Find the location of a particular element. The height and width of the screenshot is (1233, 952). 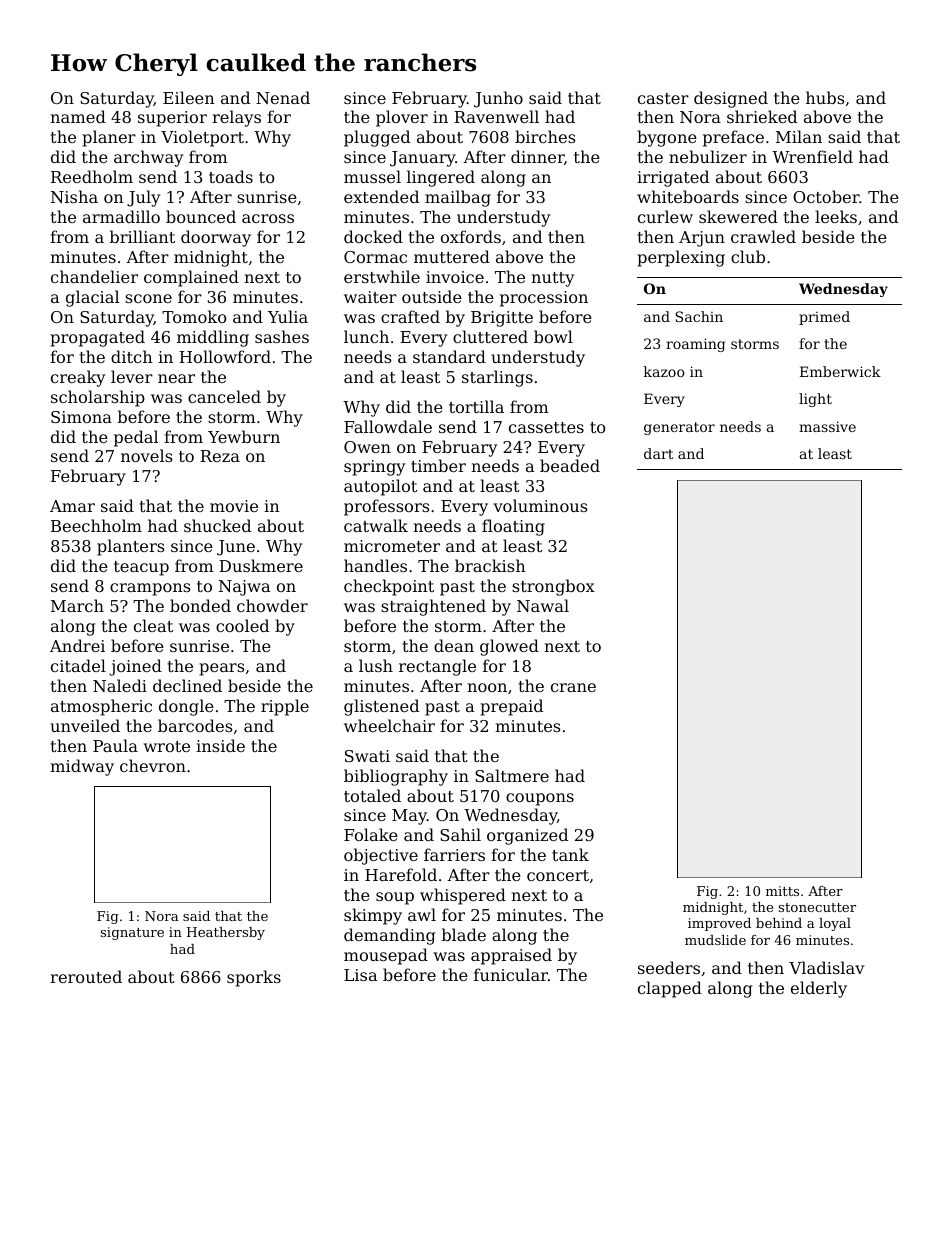

bibliography is located at coordinates (396, 777).
